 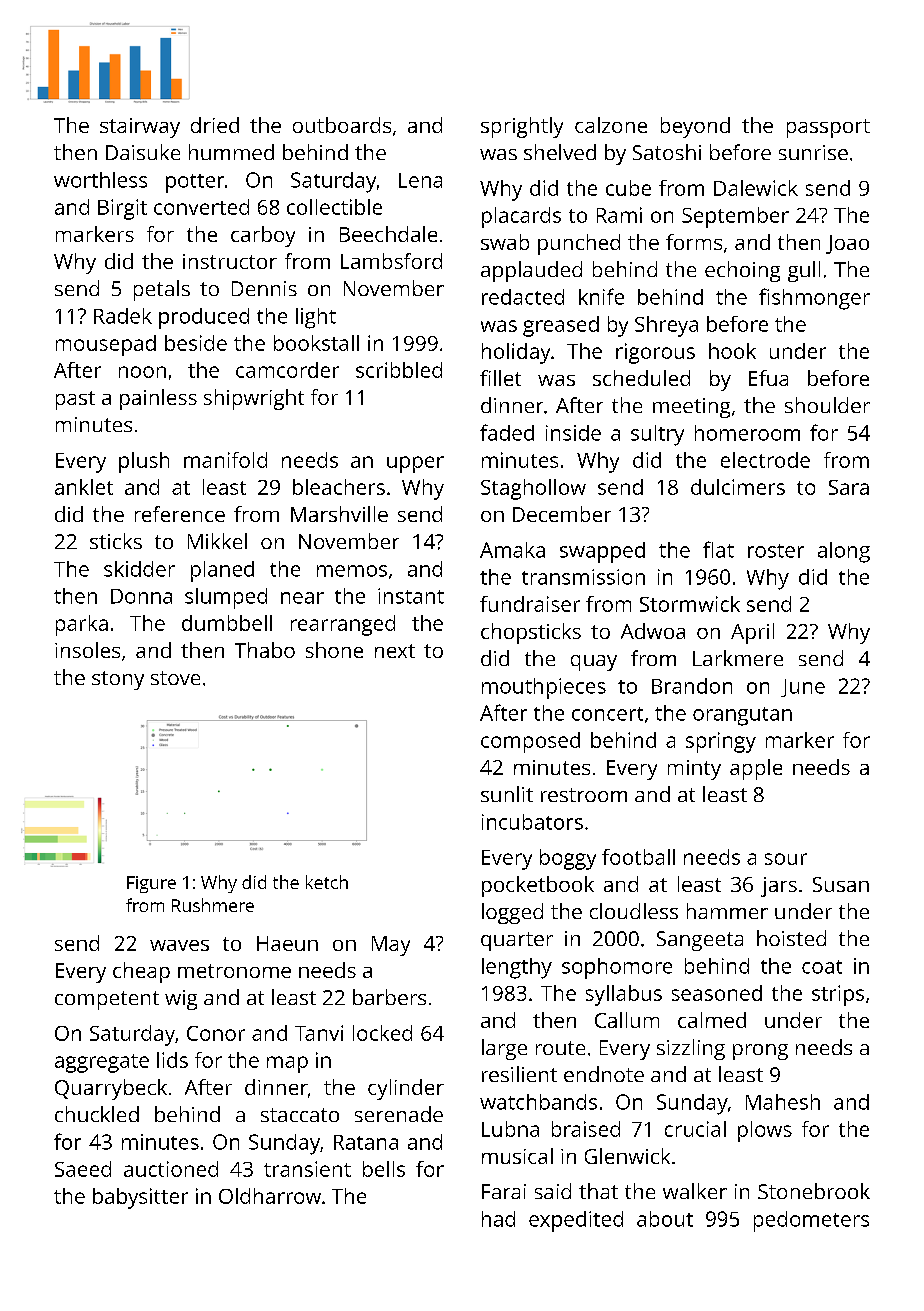 I want to click on musical, so click(x=517, y=1156).
